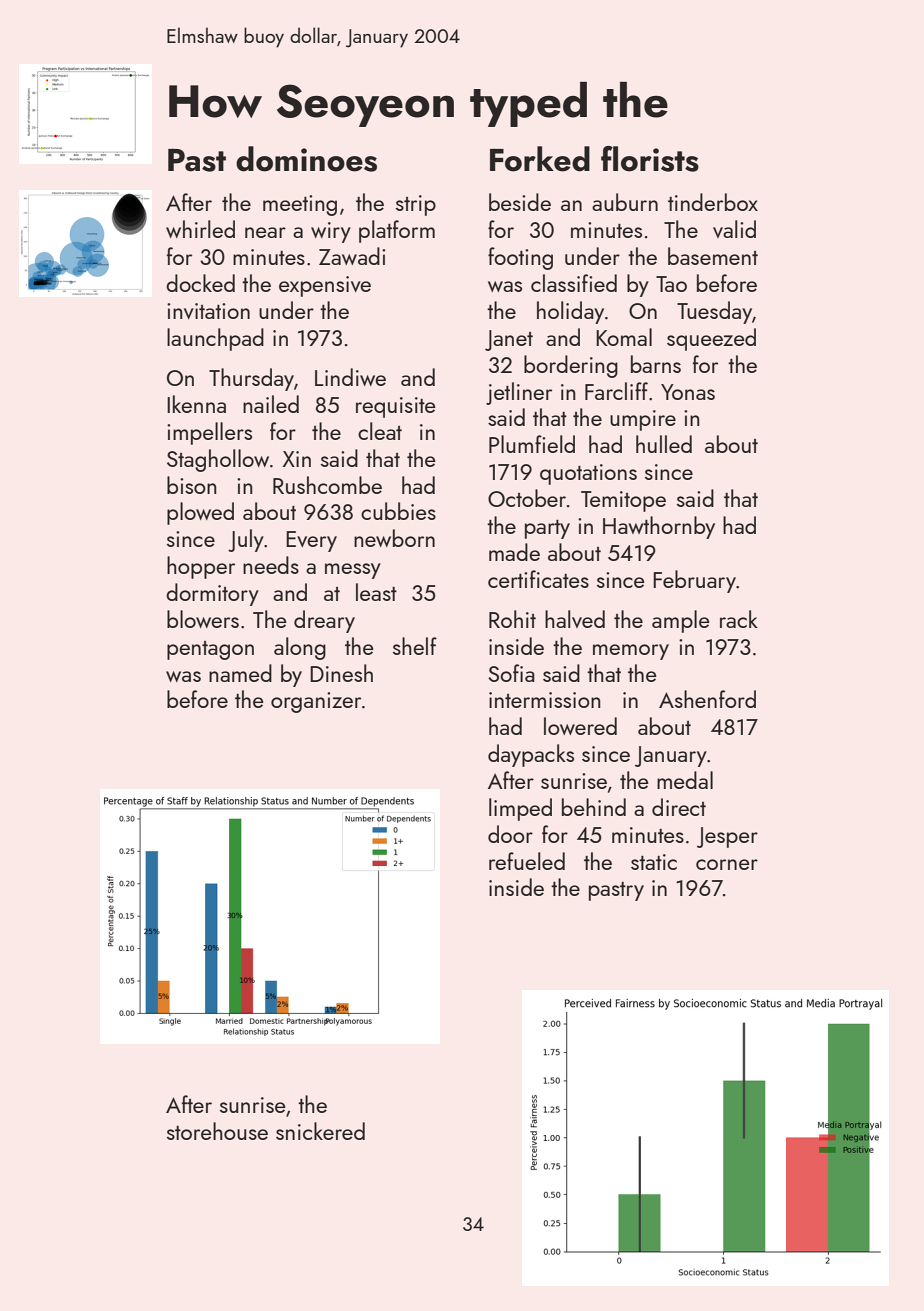 Image resolution: width=924 pixels, height=1311 pixels. I want to click on shelf, so click(415, 646).
